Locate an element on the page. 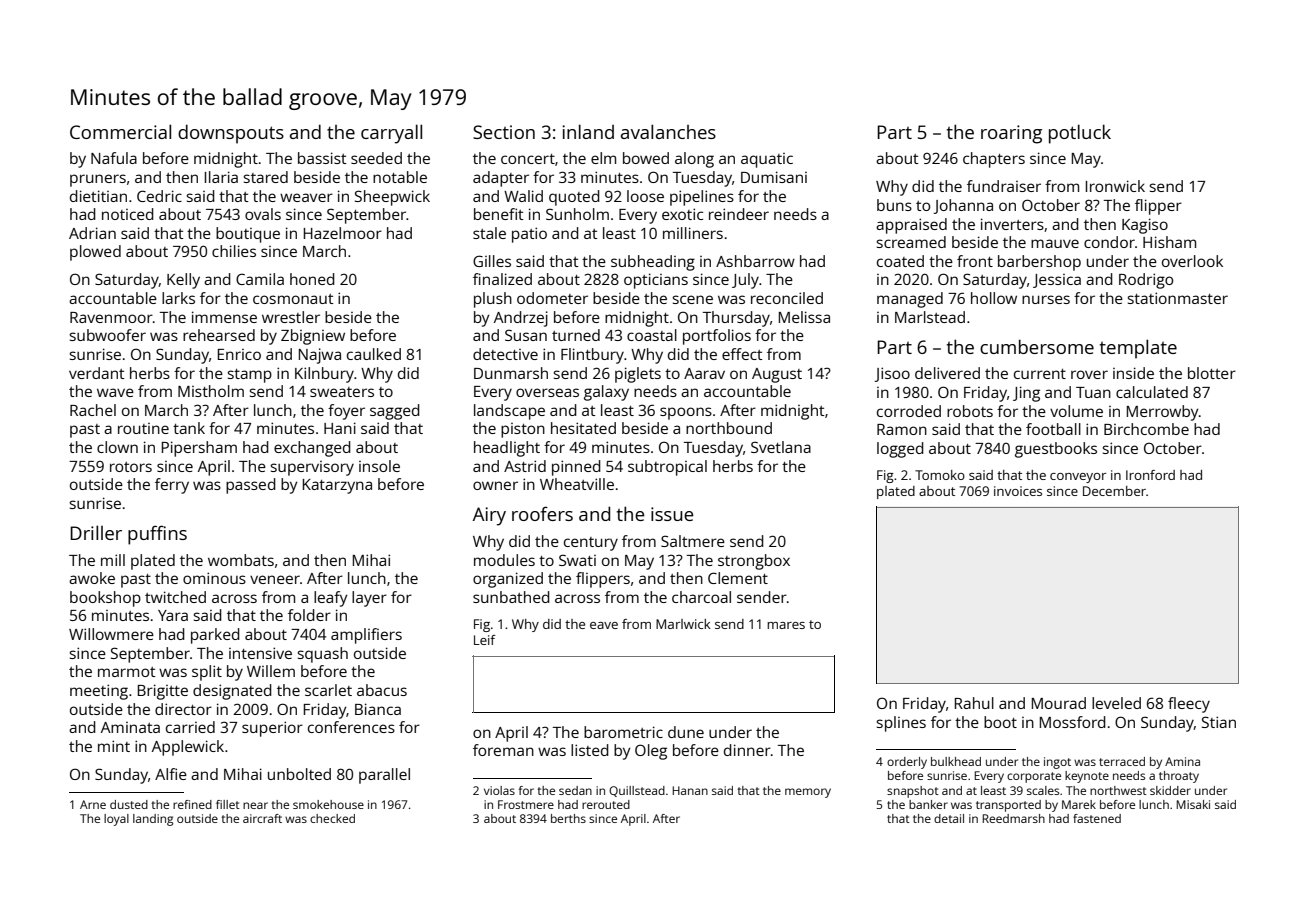  ingot is located at coordinates (1057, 763).
